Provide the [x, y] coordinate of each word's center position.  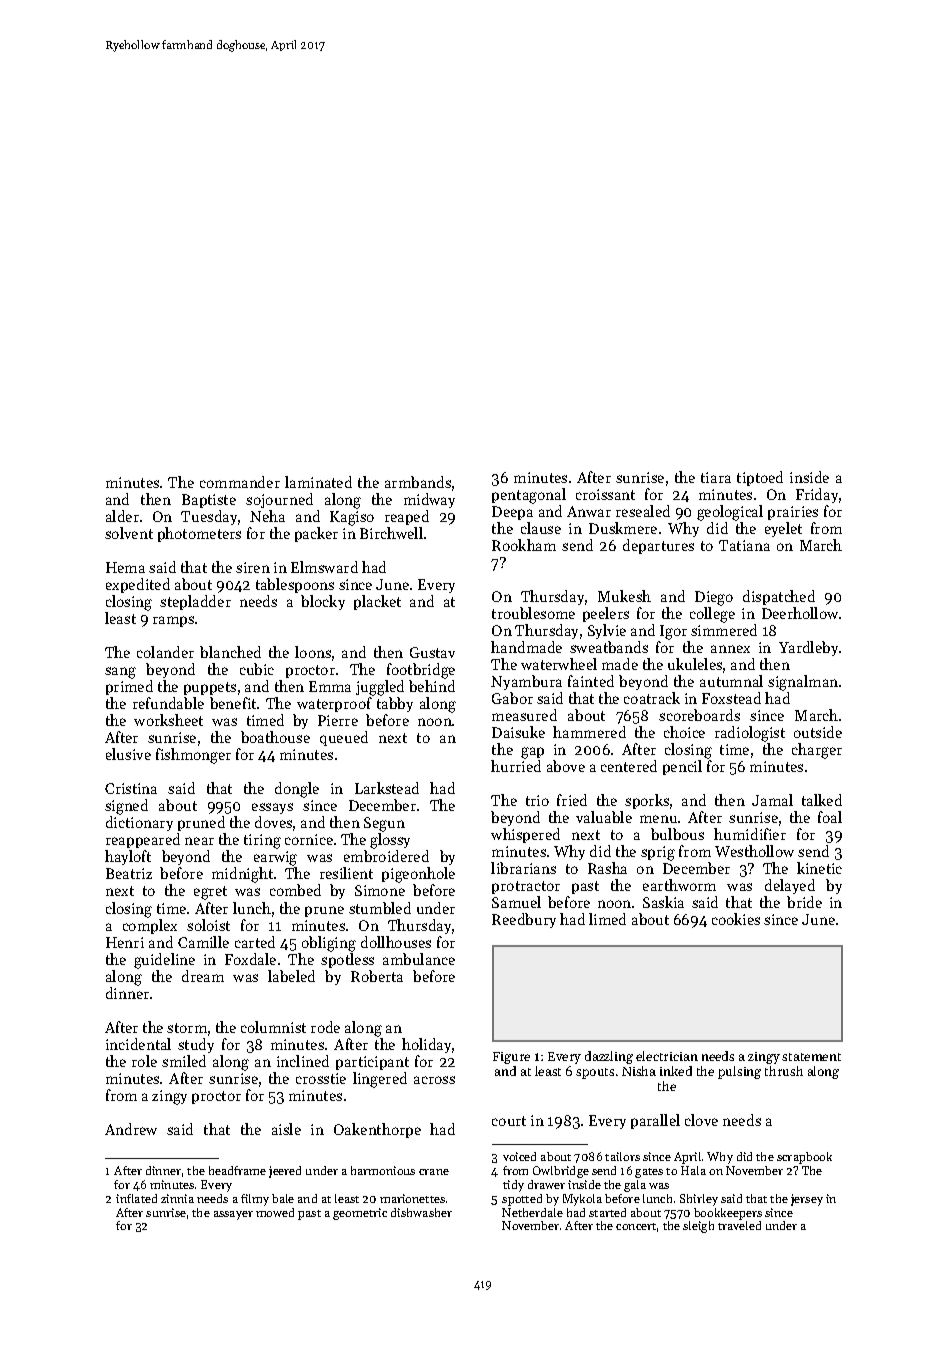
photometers [199, 534]
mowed [275, 1212]
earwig [275, 858]
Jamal [772, 800]
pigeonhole [418, 875]
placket [377, 602]
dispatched [779, 597]
